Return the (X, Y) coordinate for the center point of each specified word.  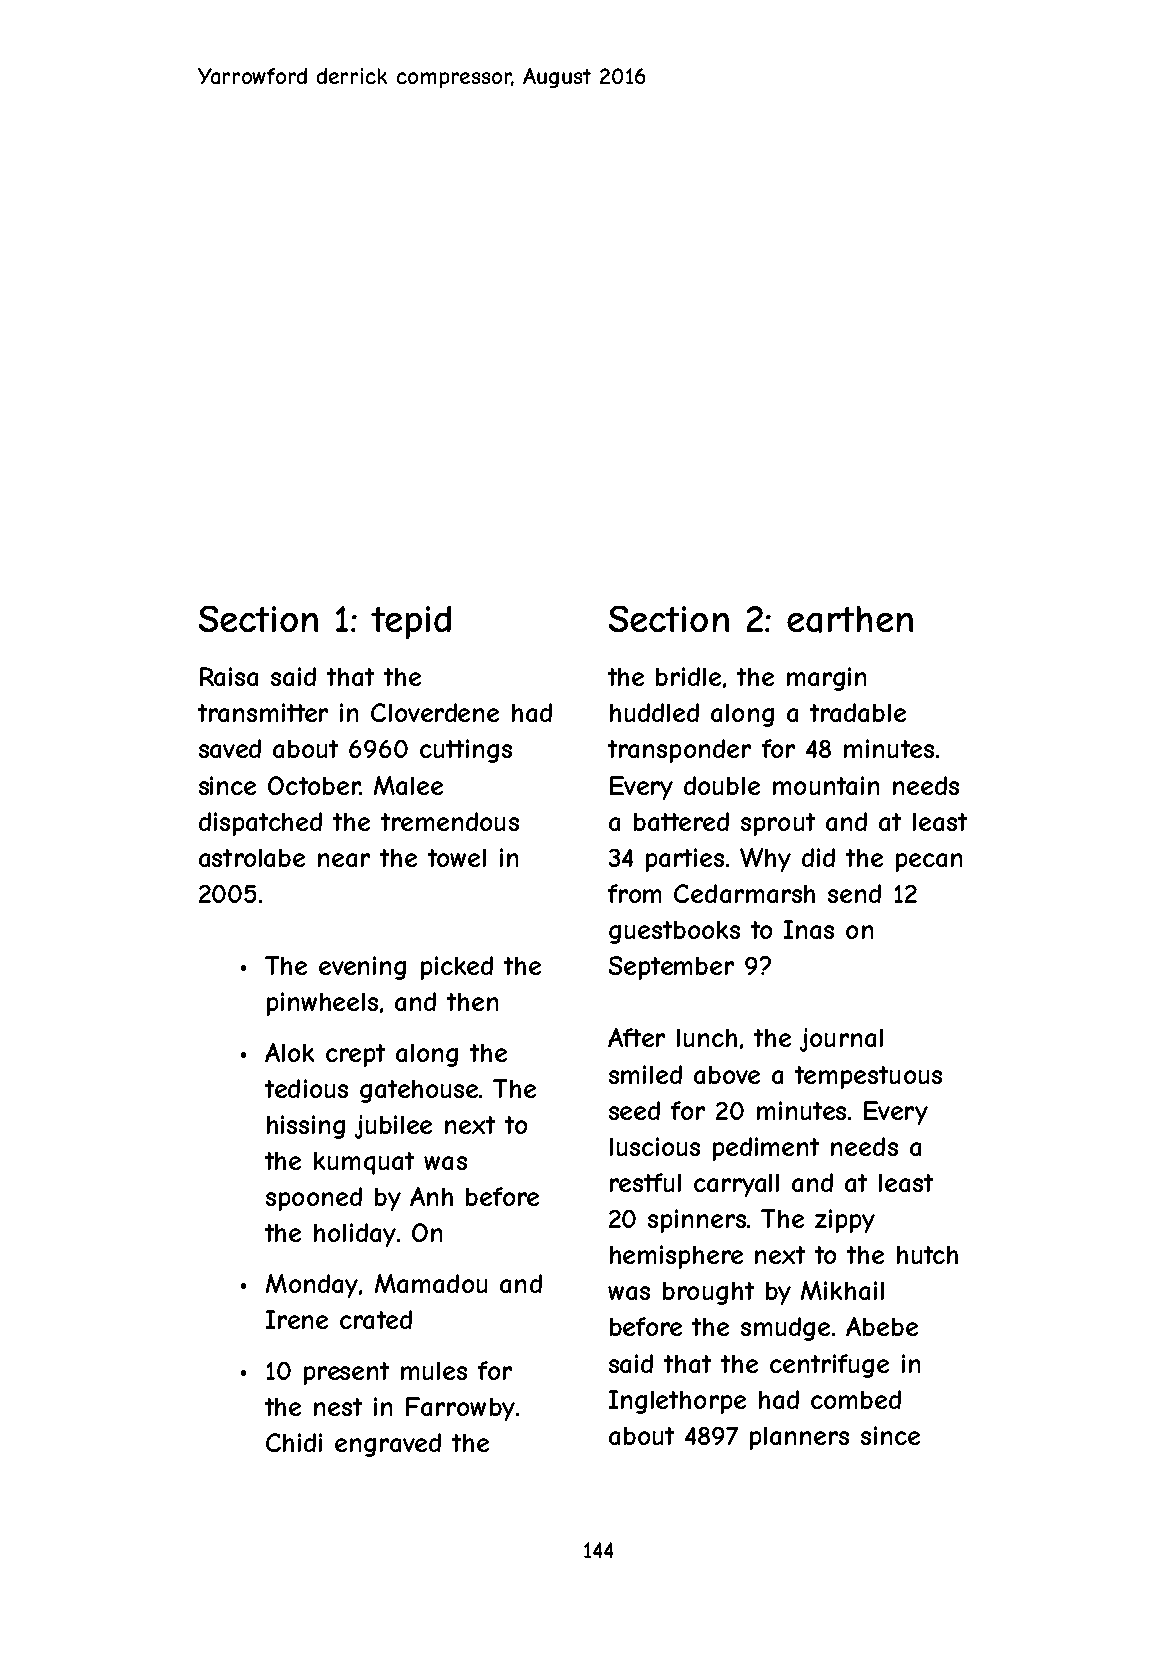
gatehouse (419, 1091)
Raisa (229, 676)
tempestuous (868, 1077)
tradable (858, 712)
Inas (809, 929)
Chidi (294, 1442)
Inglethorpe (677, 1402)
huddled (654, 712)
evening (362, 968)
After (636, 1037)
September (671, 968)
